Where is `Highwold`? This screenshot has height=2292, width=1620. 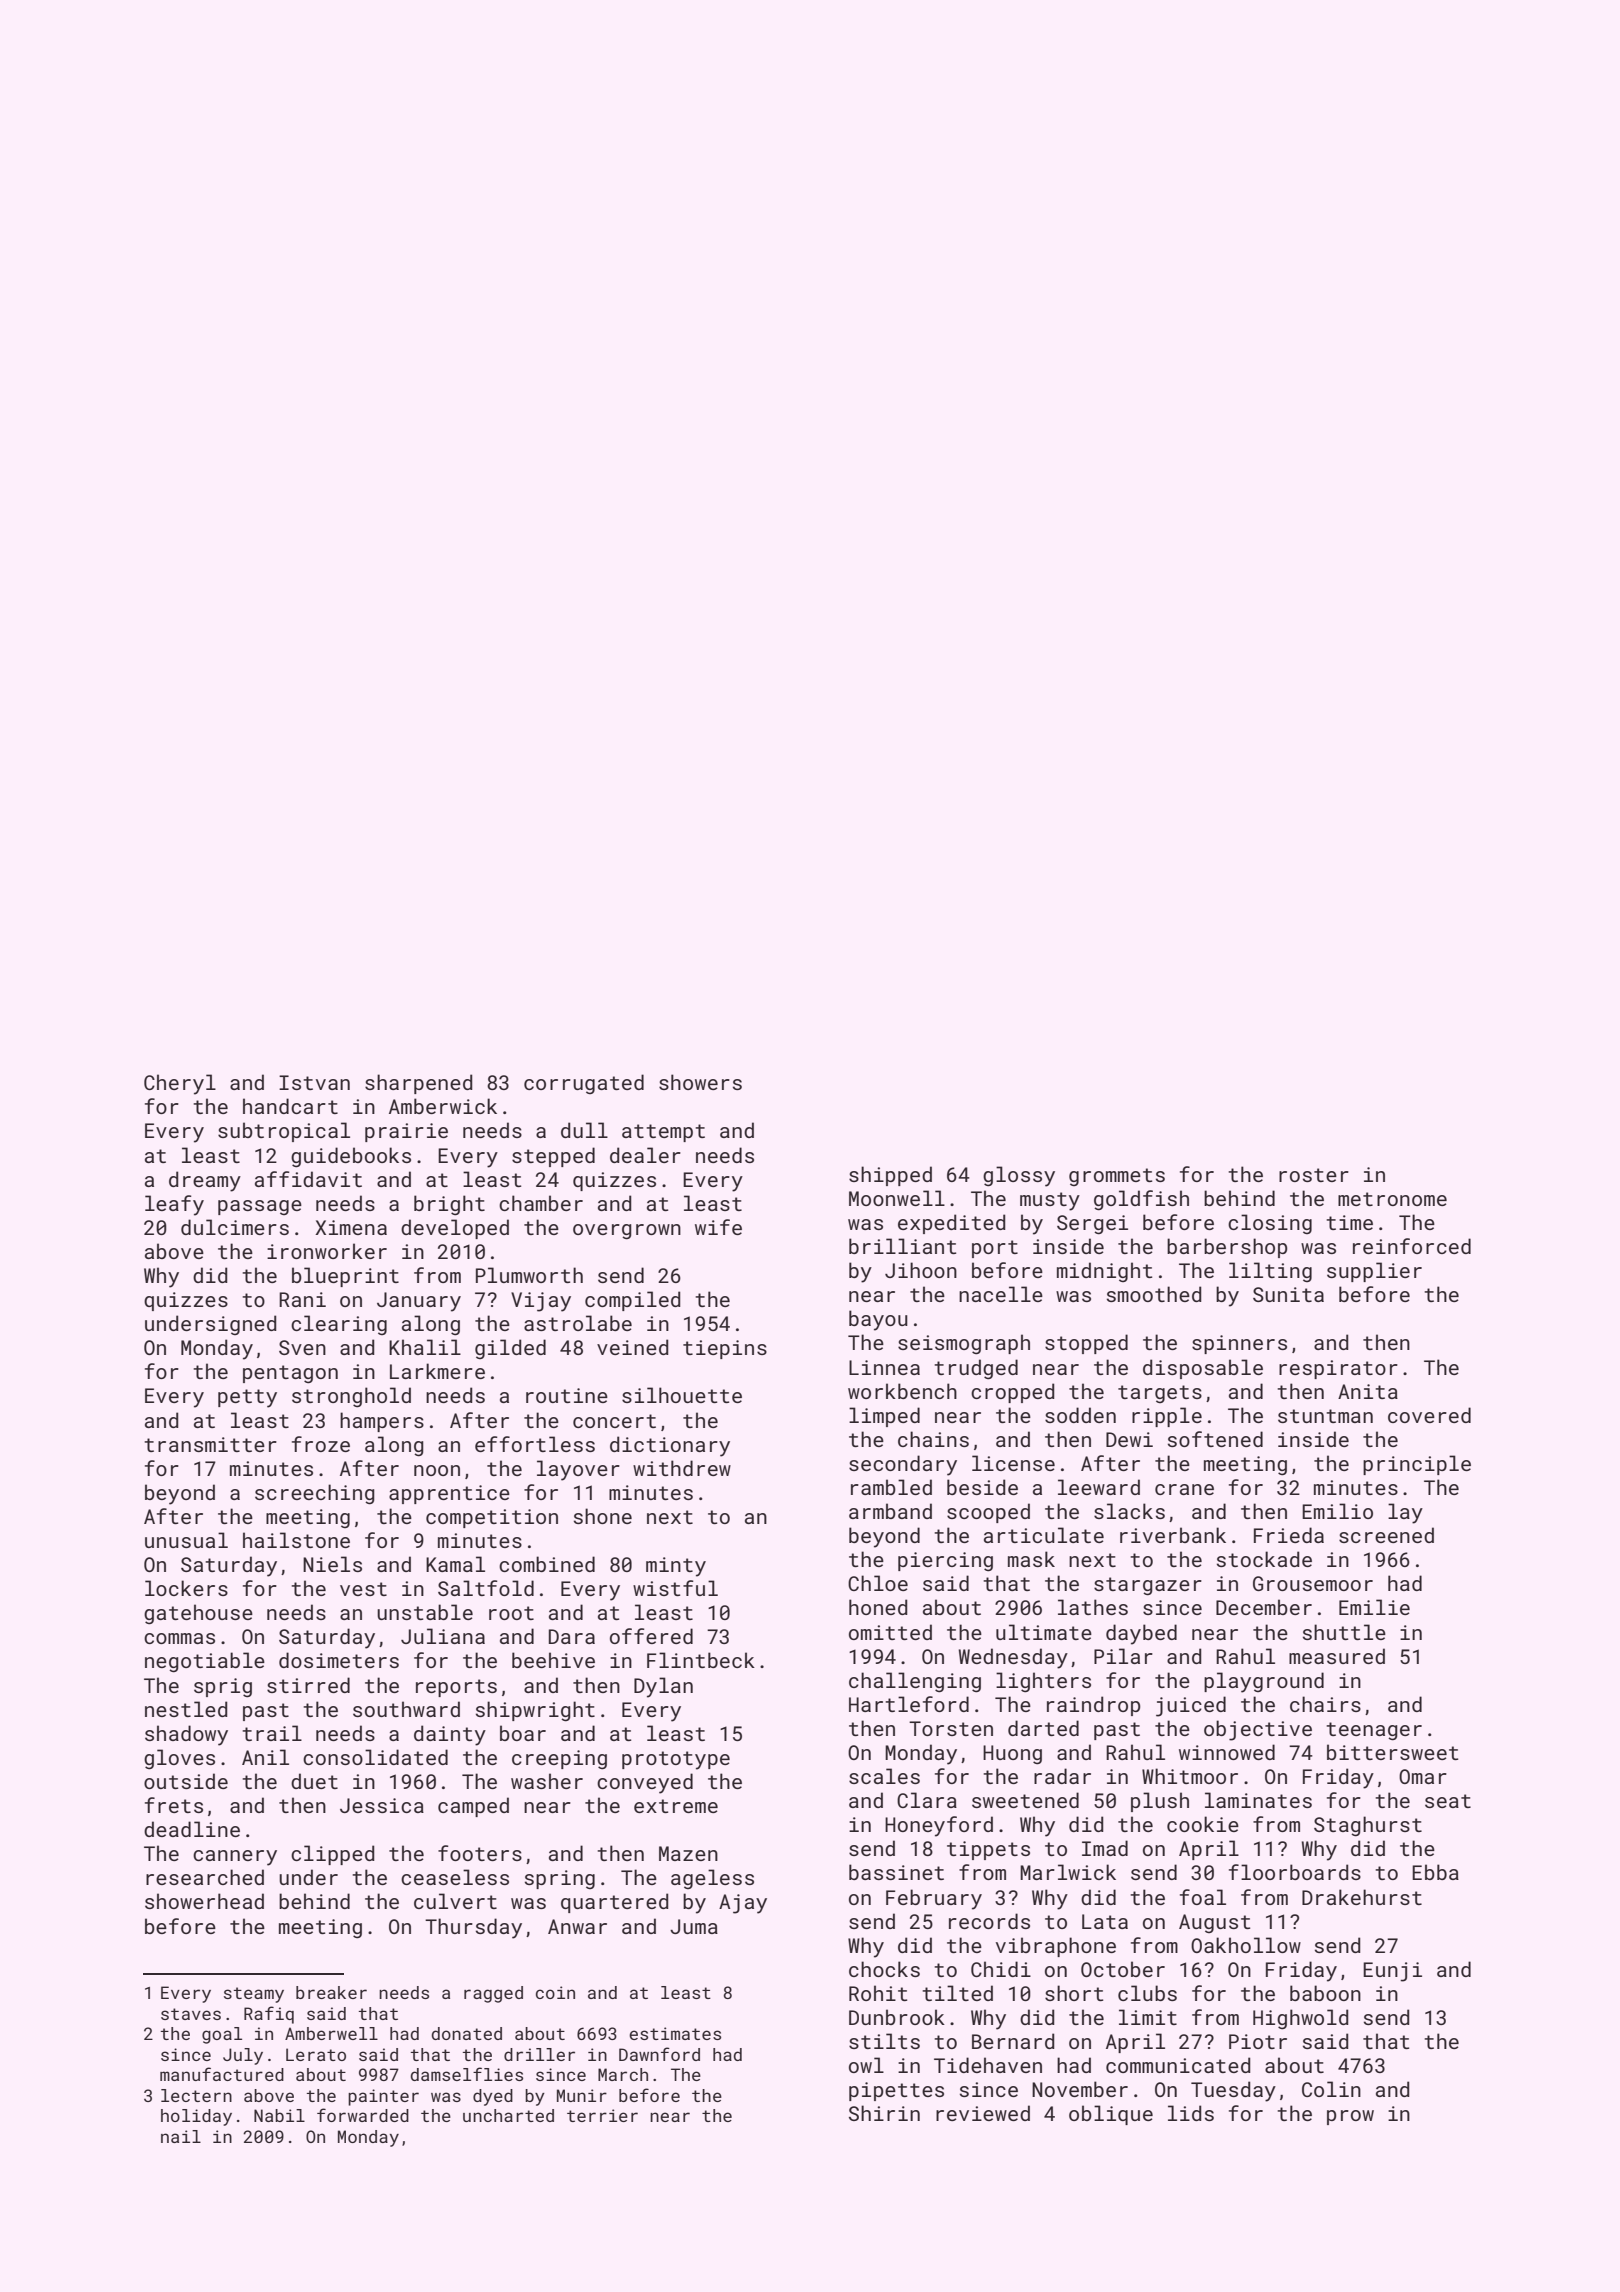 Highwold is located at coordinates (1301, 2019).
